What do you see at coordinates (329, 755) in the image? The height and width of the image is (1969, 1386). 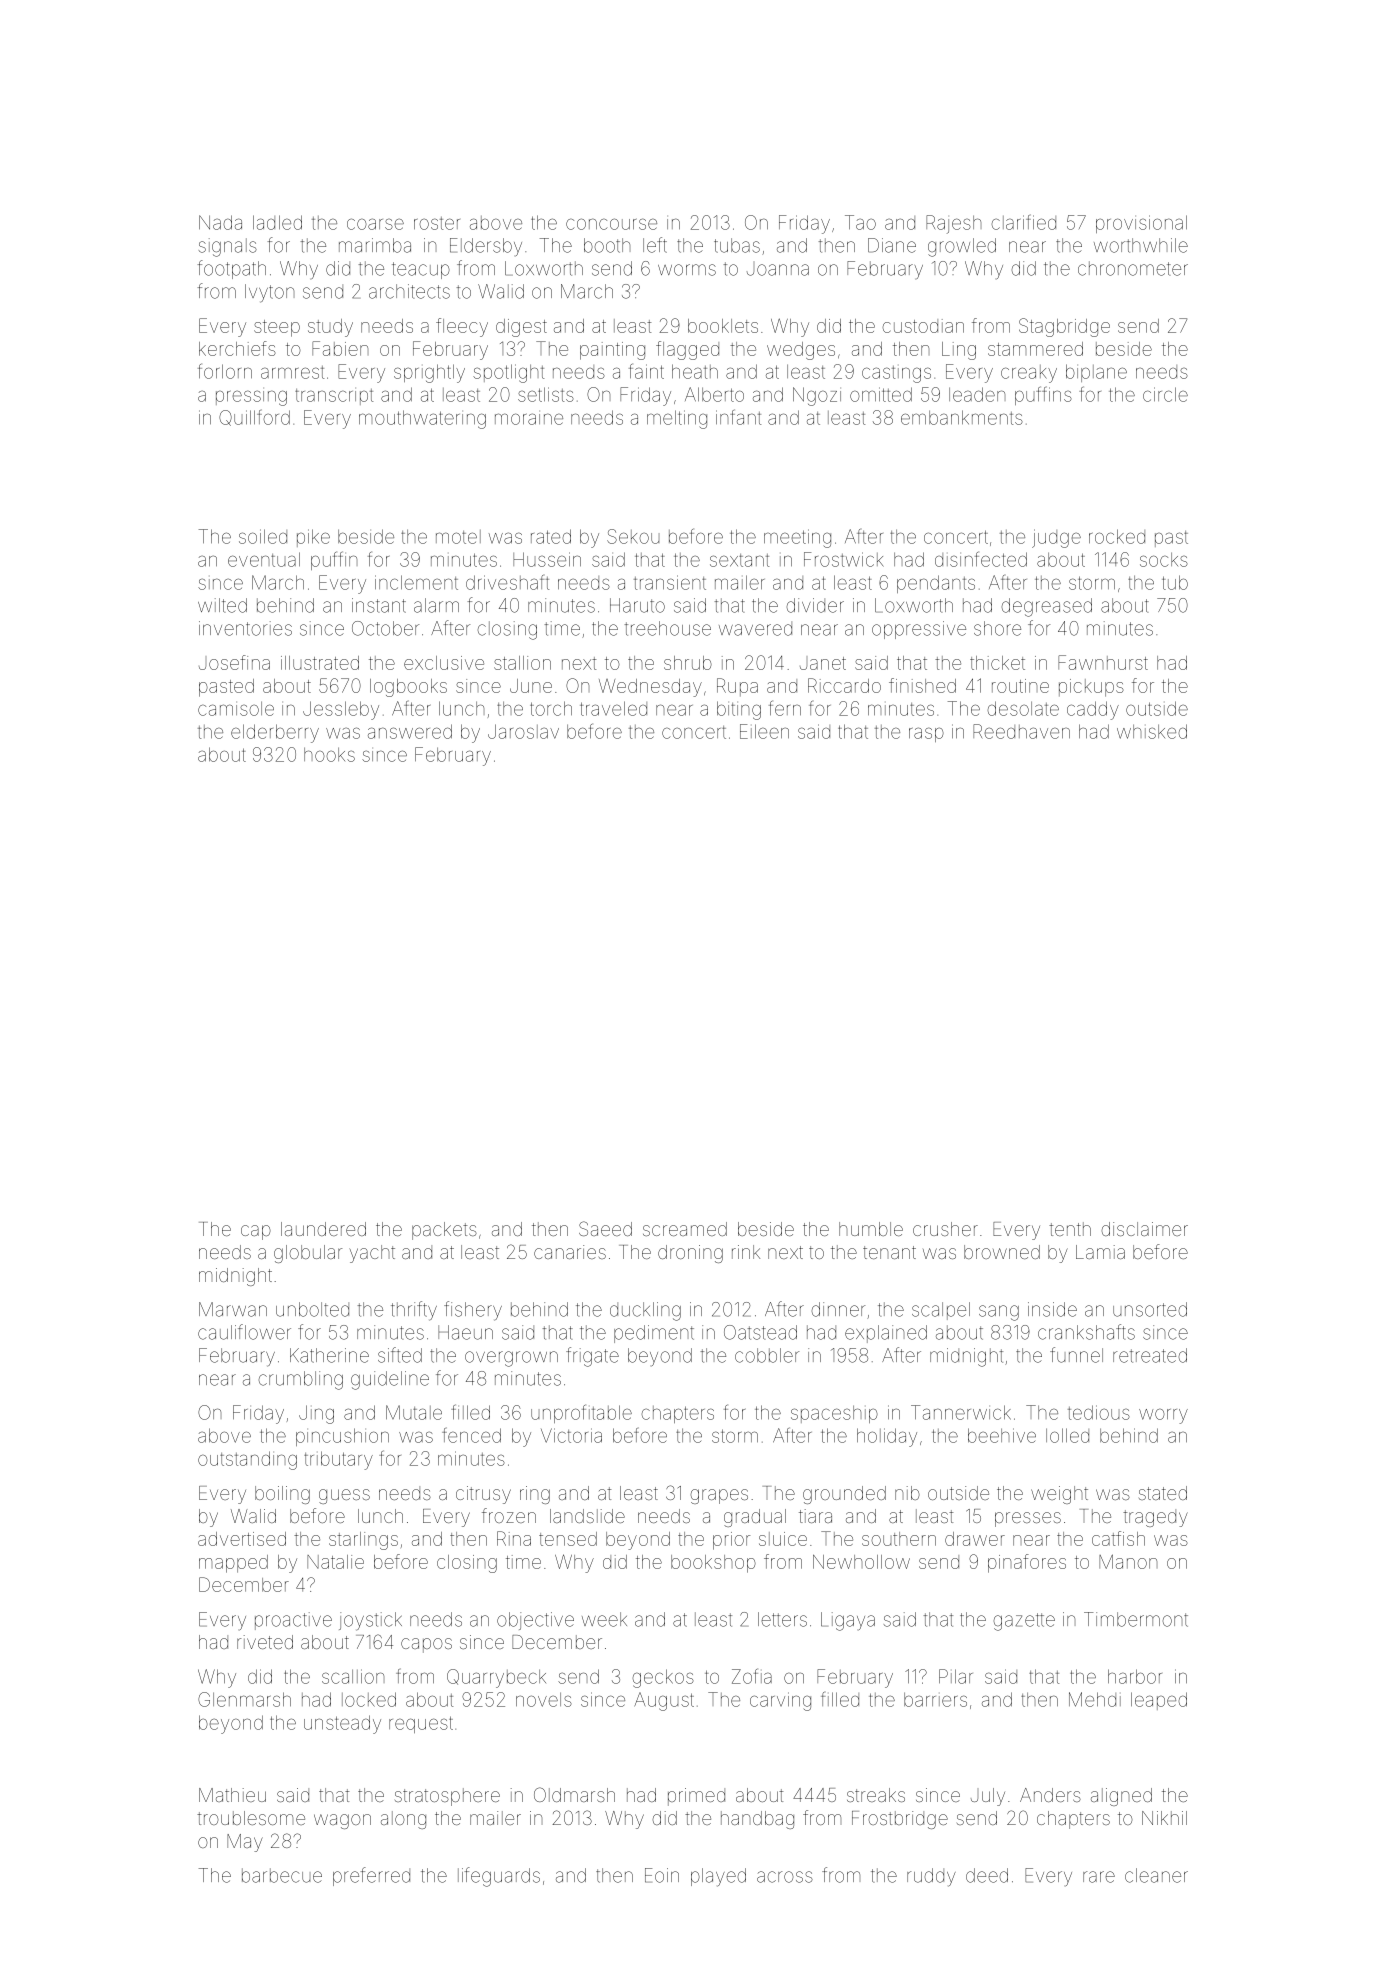 I see `hooks` at bounding box center [329, 755].
